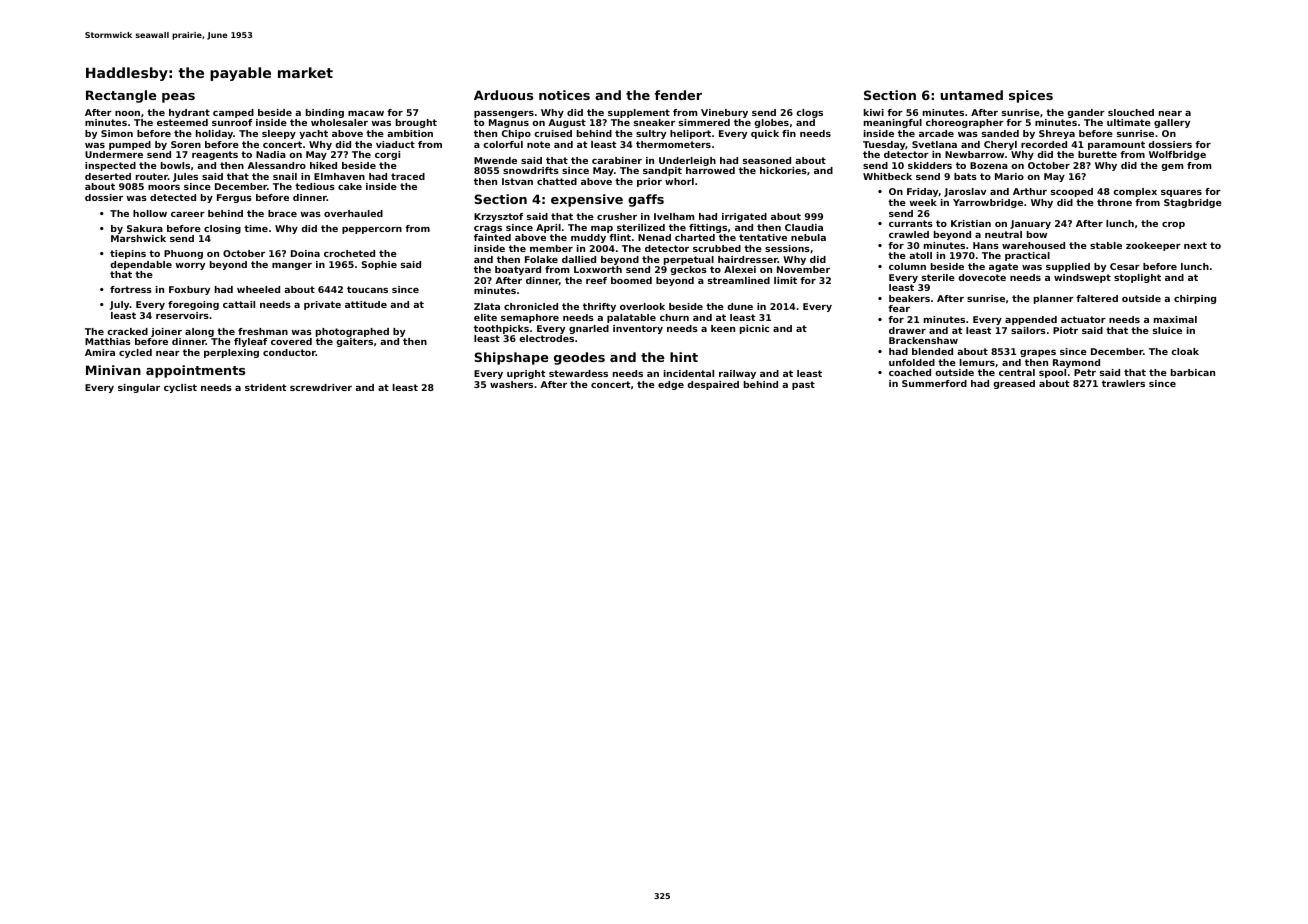  Describe the element at coordinates (678, 95) in the screenshot. I see `fender` at that location.
